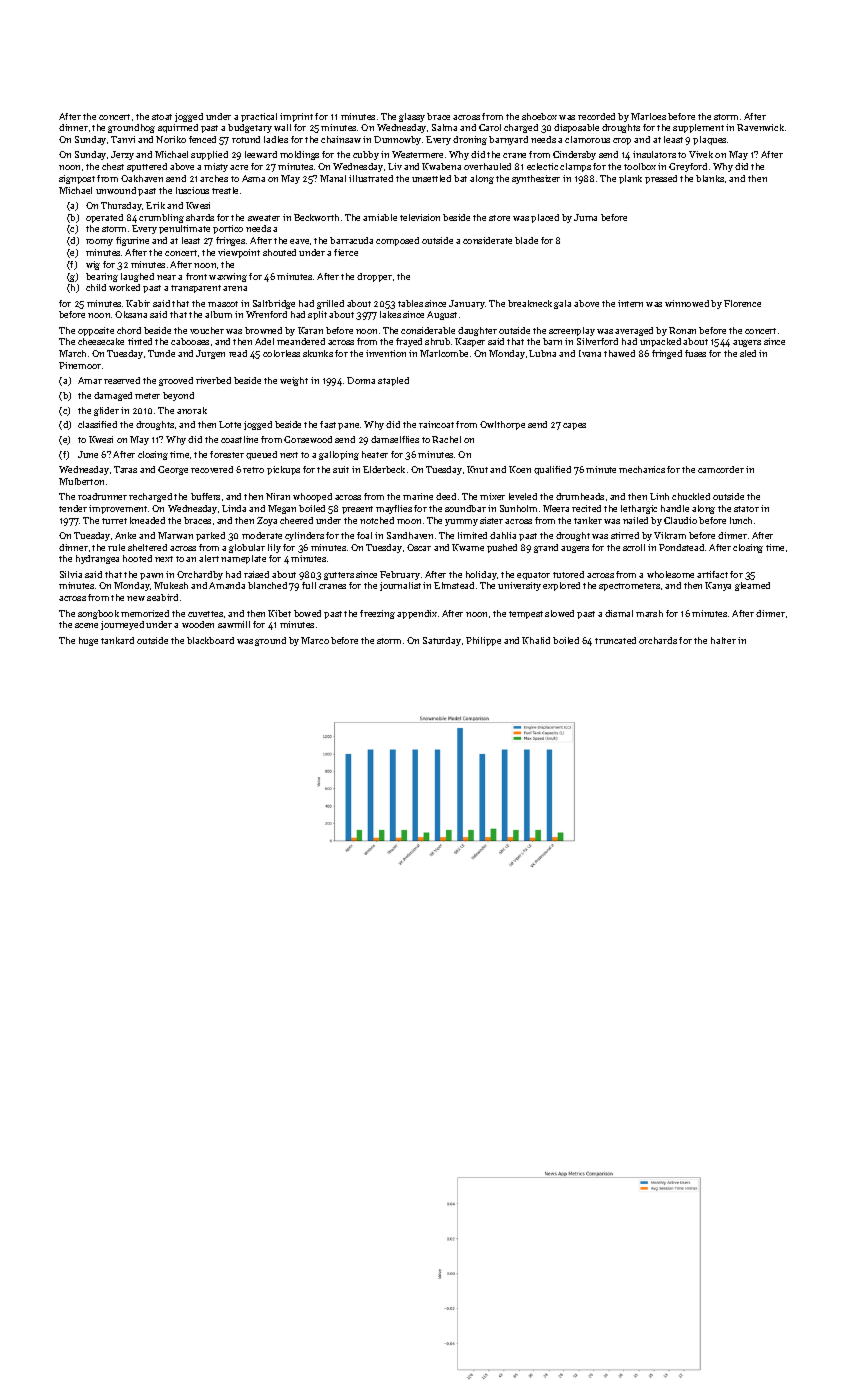 This document has height=1400, width=849. What do you see at coordinates (596, 116) in the document?
I see `recorded` at bounding box center [596, 116].
